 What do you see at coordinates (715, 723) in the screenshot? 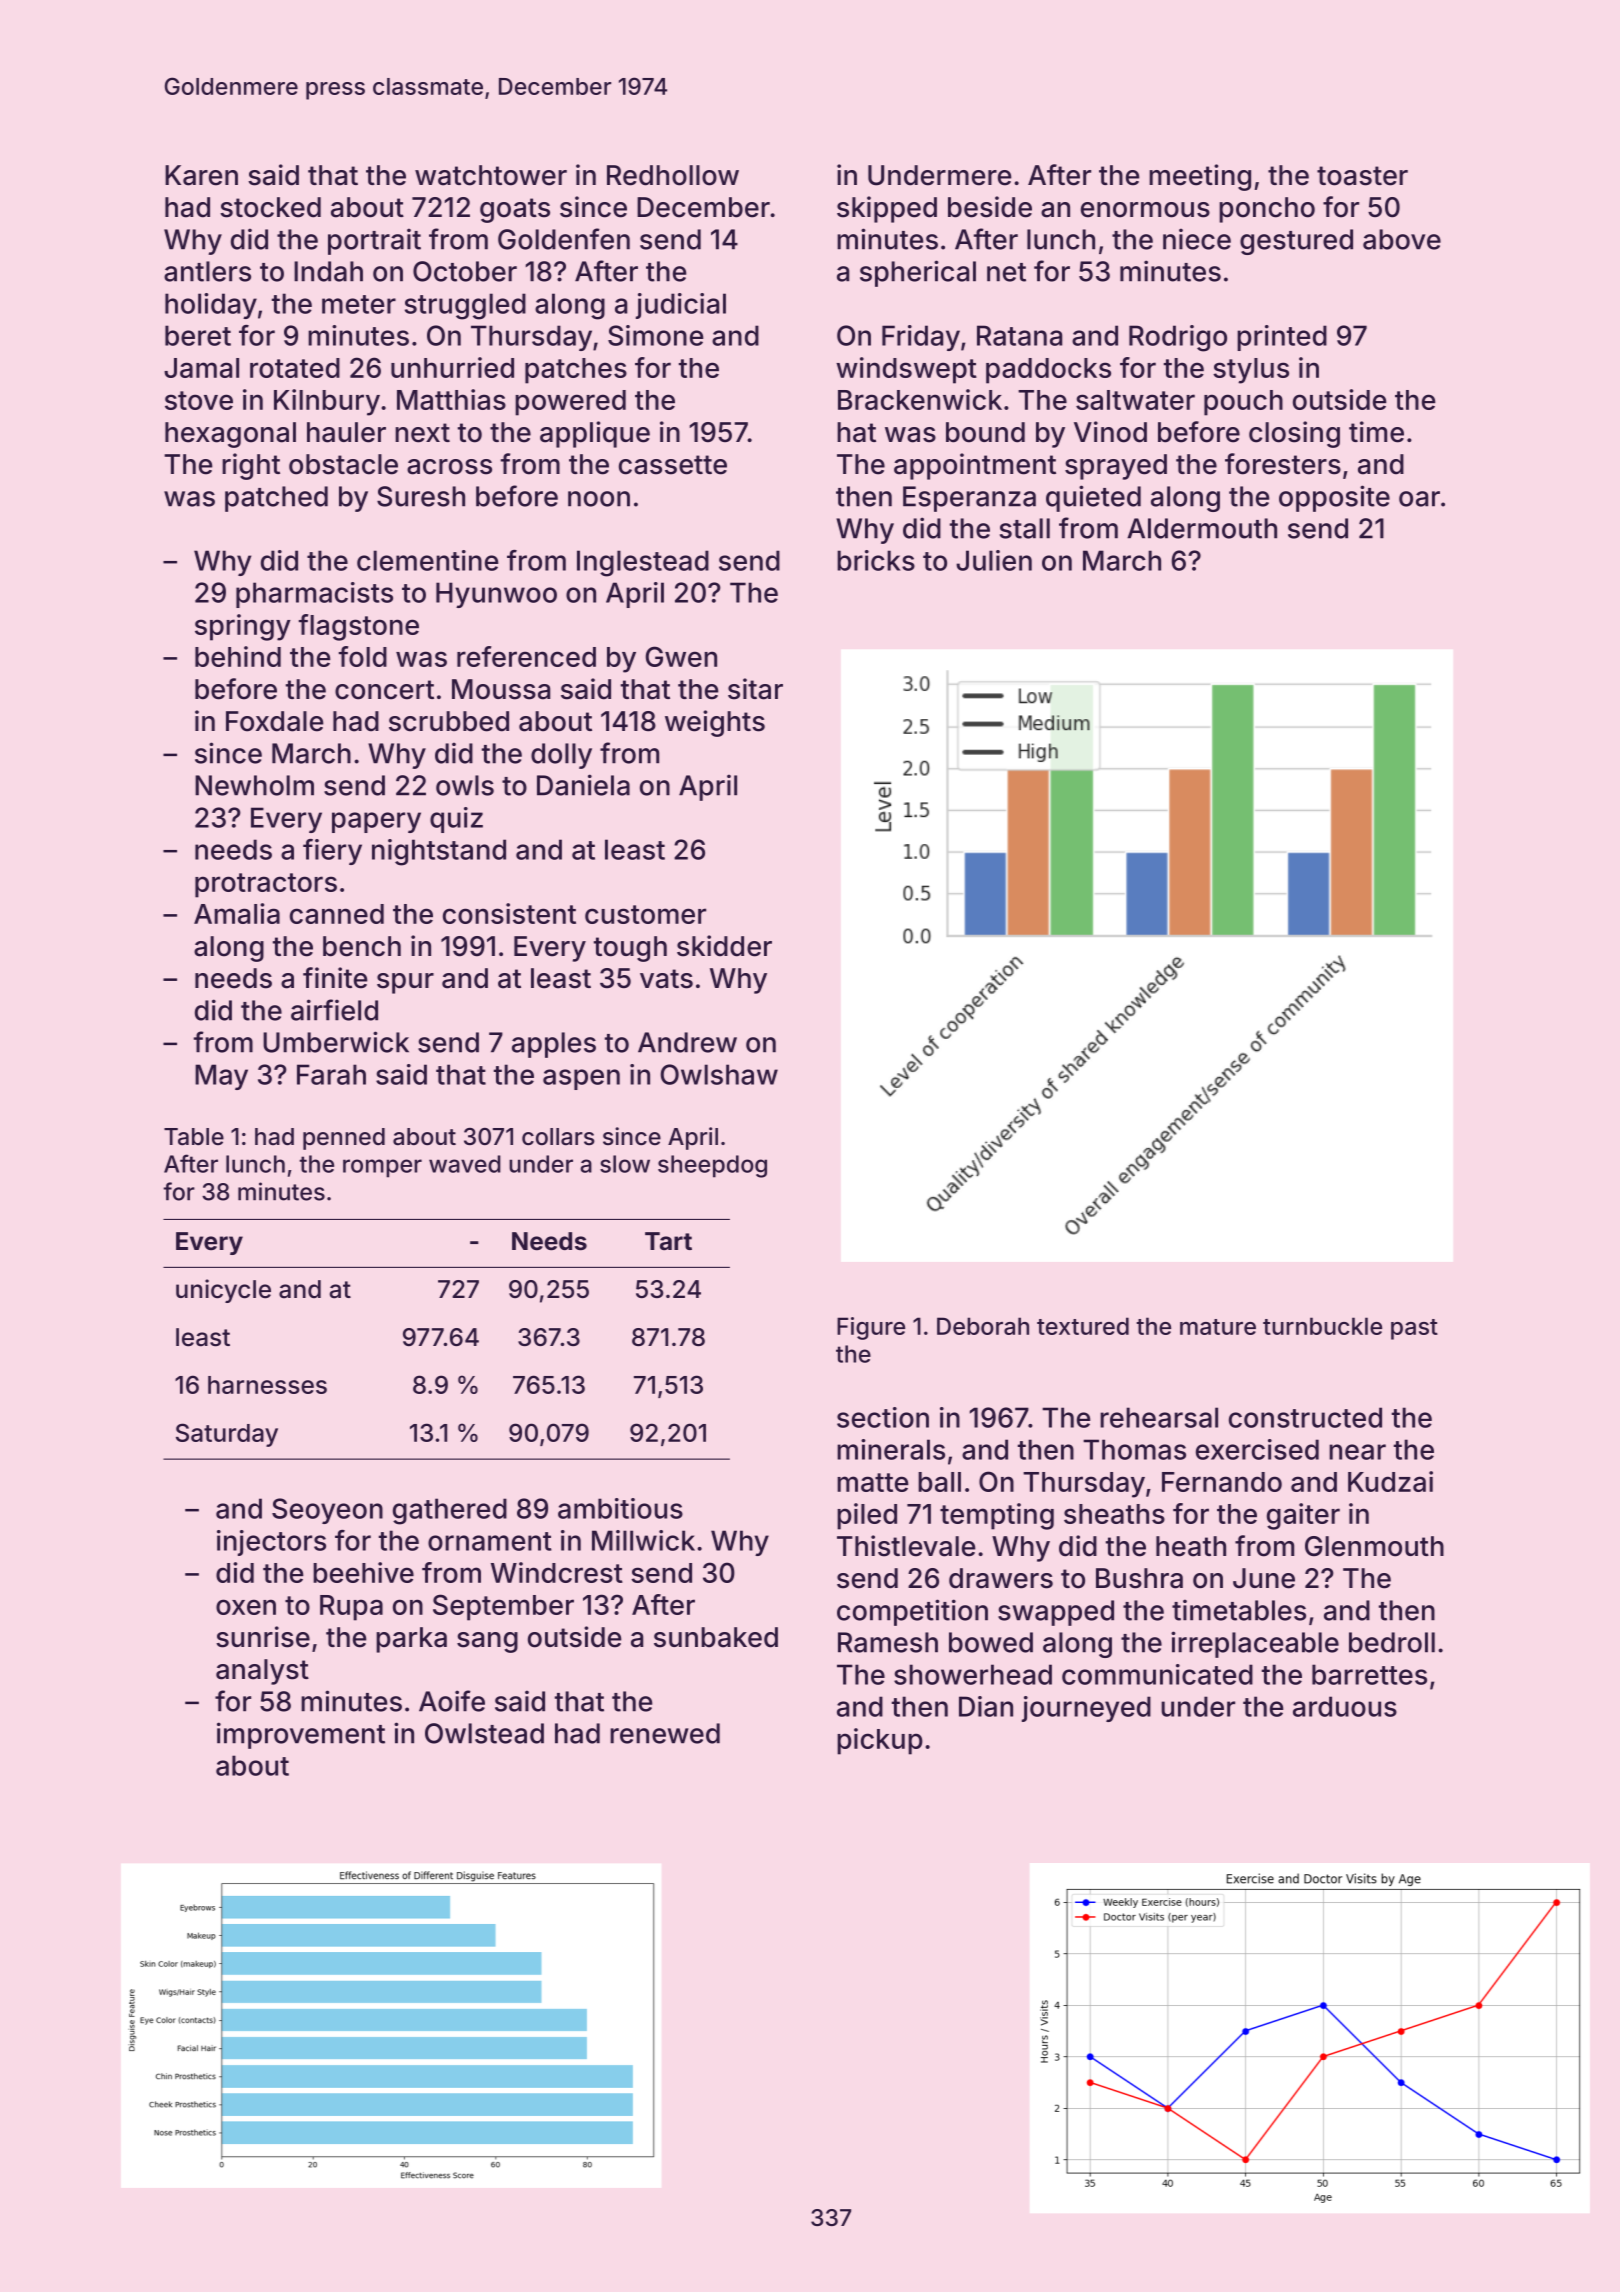
I see `weights` at bounding box center [715, 723].
